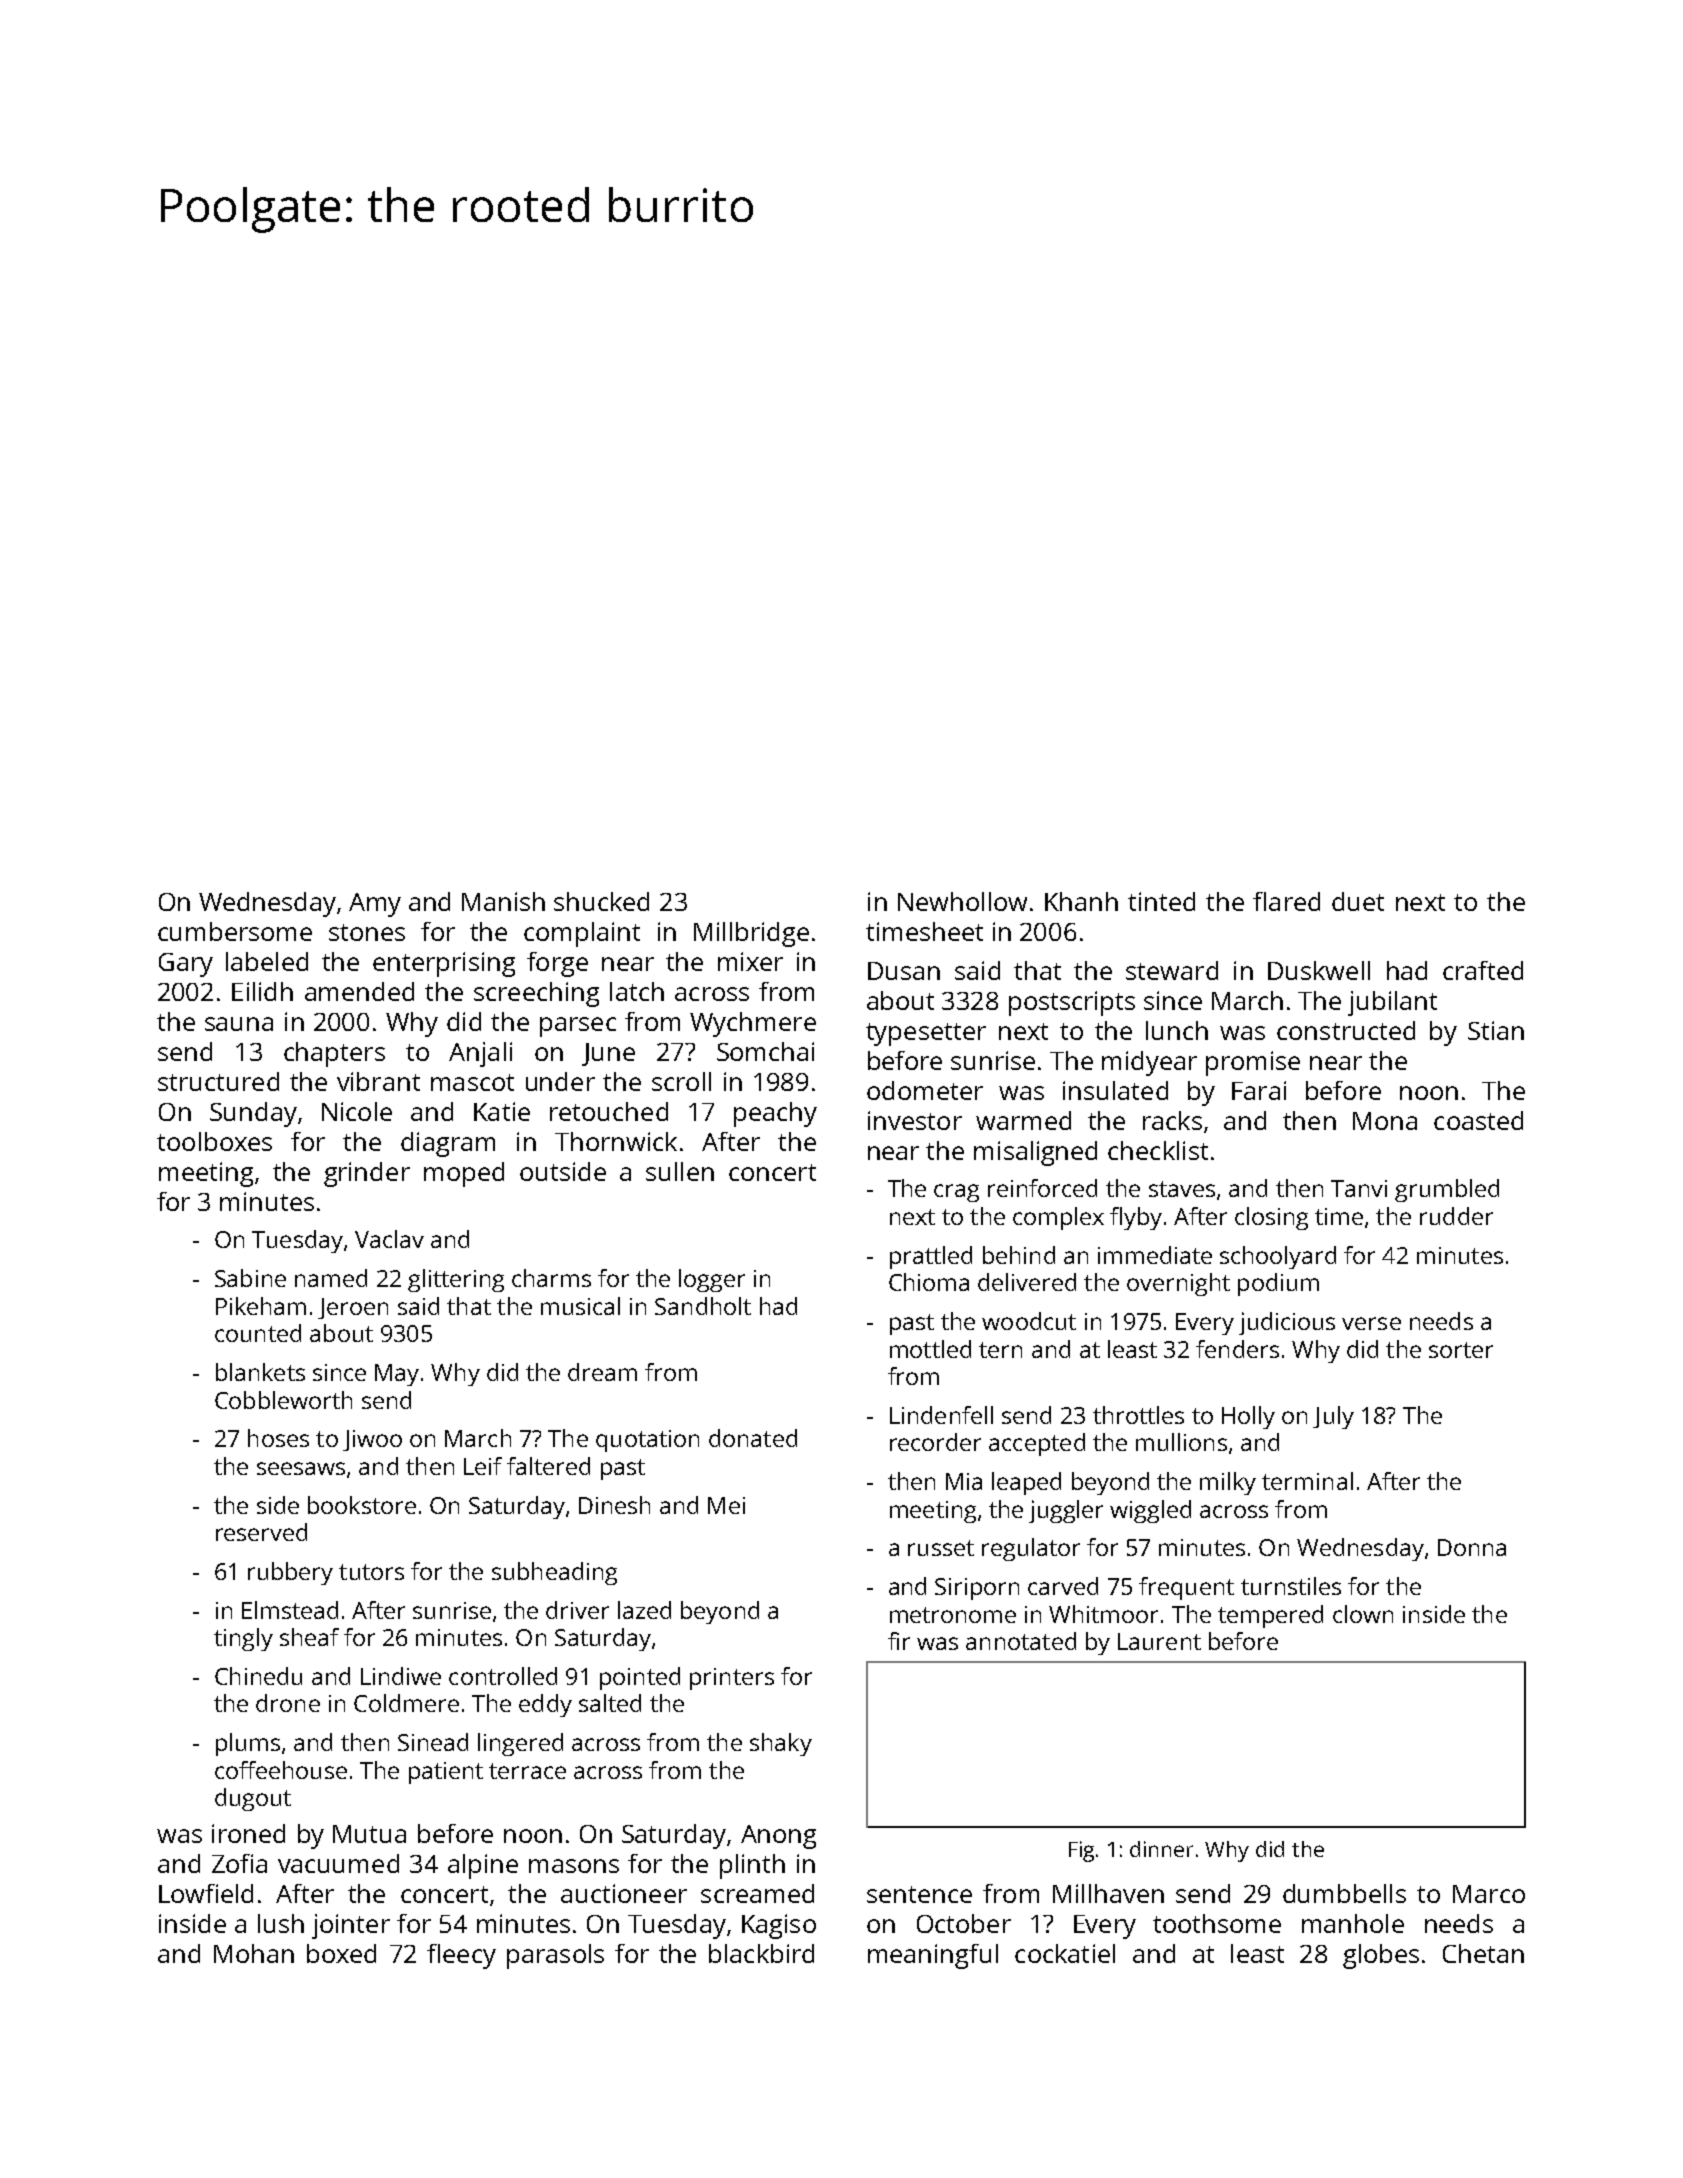 The height and width of the image is (2178, 1683). Describe the element at coordinates (1259, 1090) in the image. I see `Farai` at that location.
